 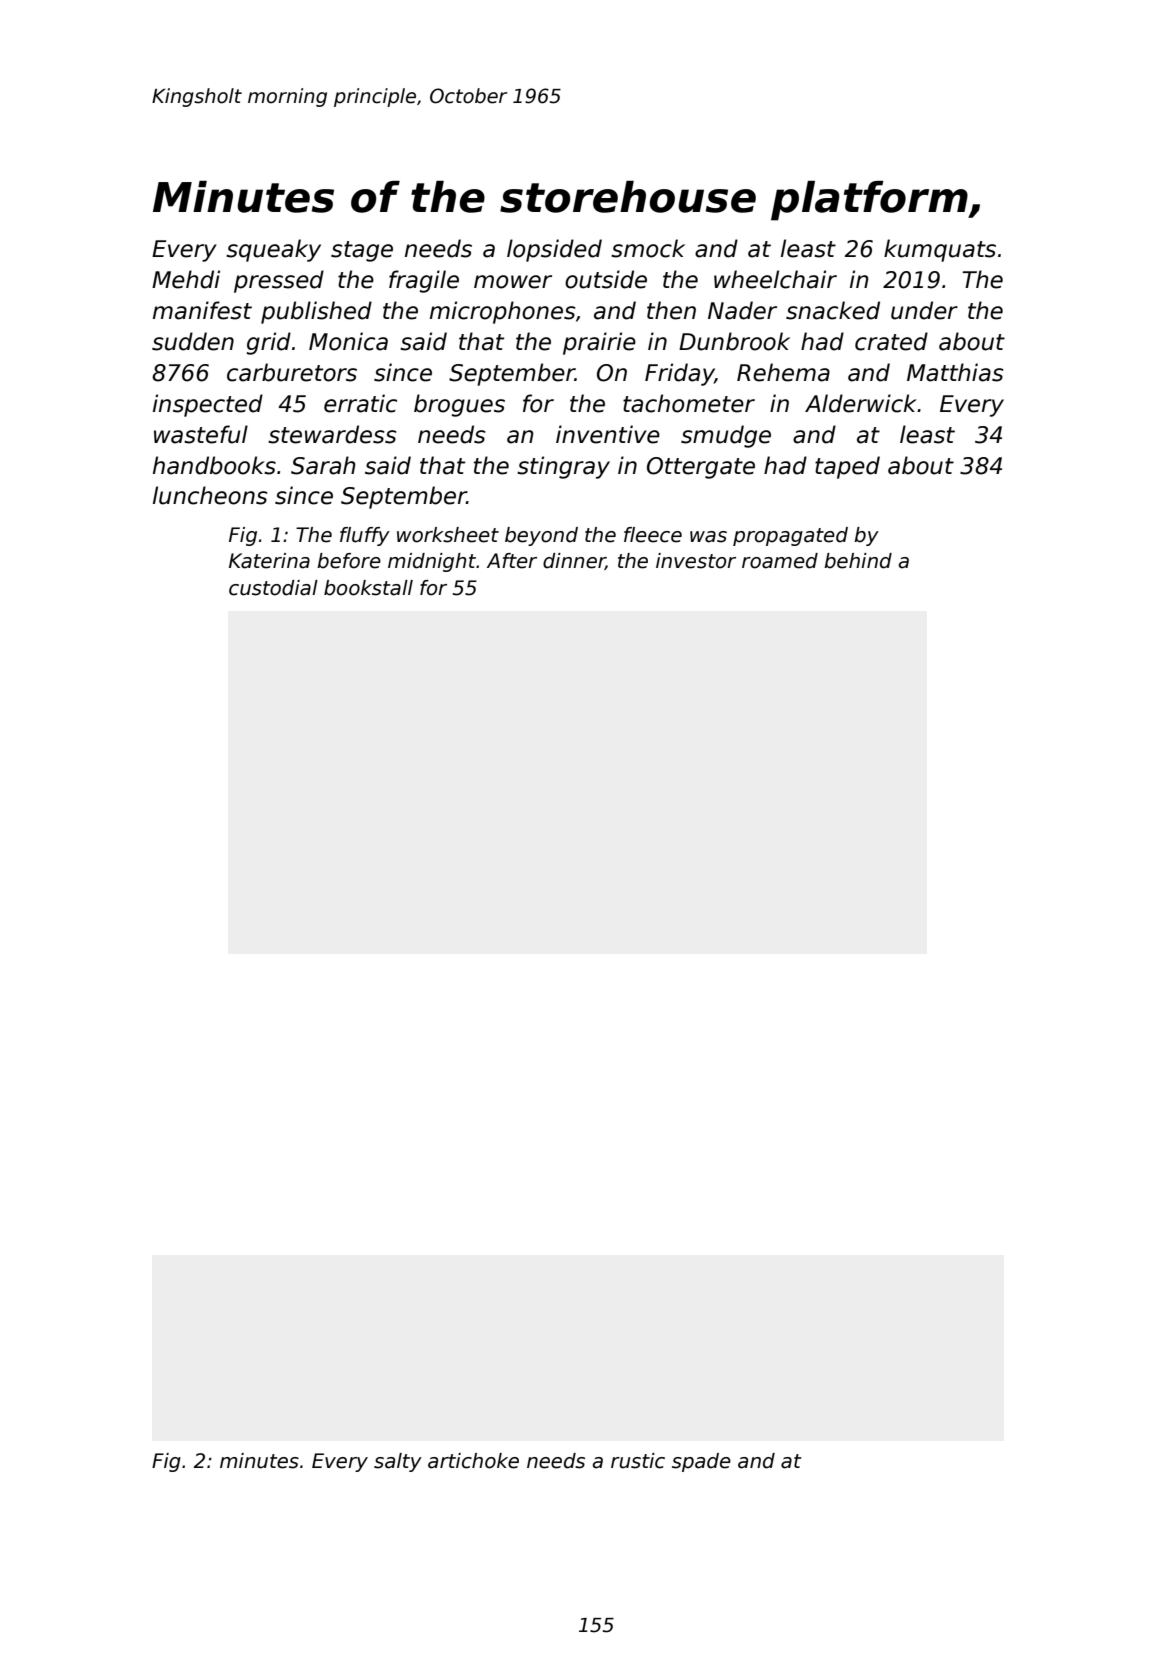 I want to click on spade, so click(x=701, y=1462).
